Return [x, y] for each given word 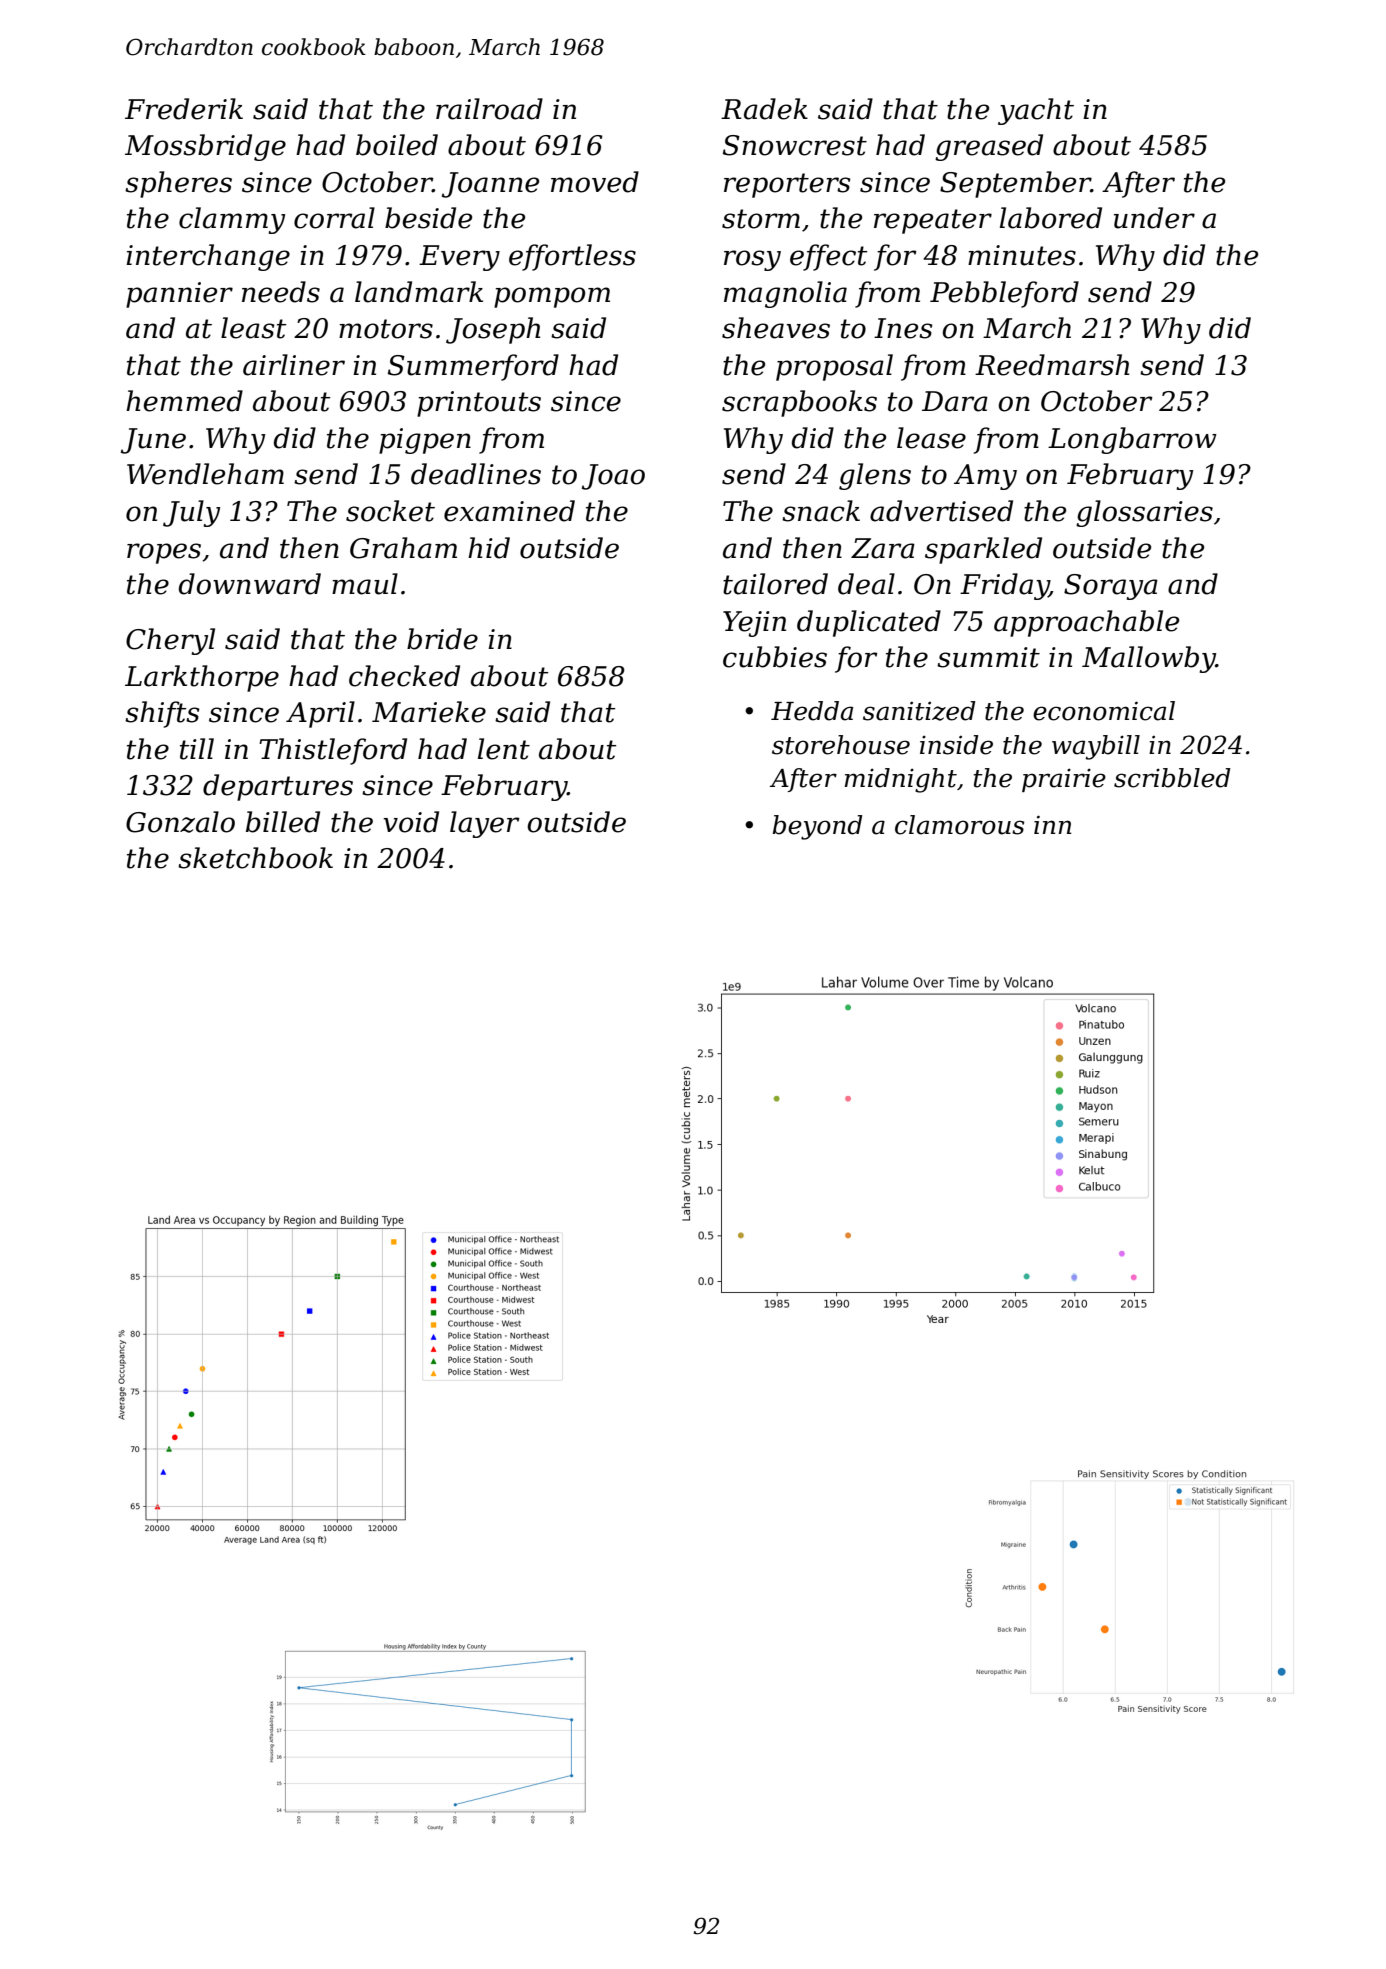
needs [281, 292]
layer [485, 824]
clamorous [959, 825]
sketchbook [255, 858]
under [1154, 218]
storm [761, 219]
